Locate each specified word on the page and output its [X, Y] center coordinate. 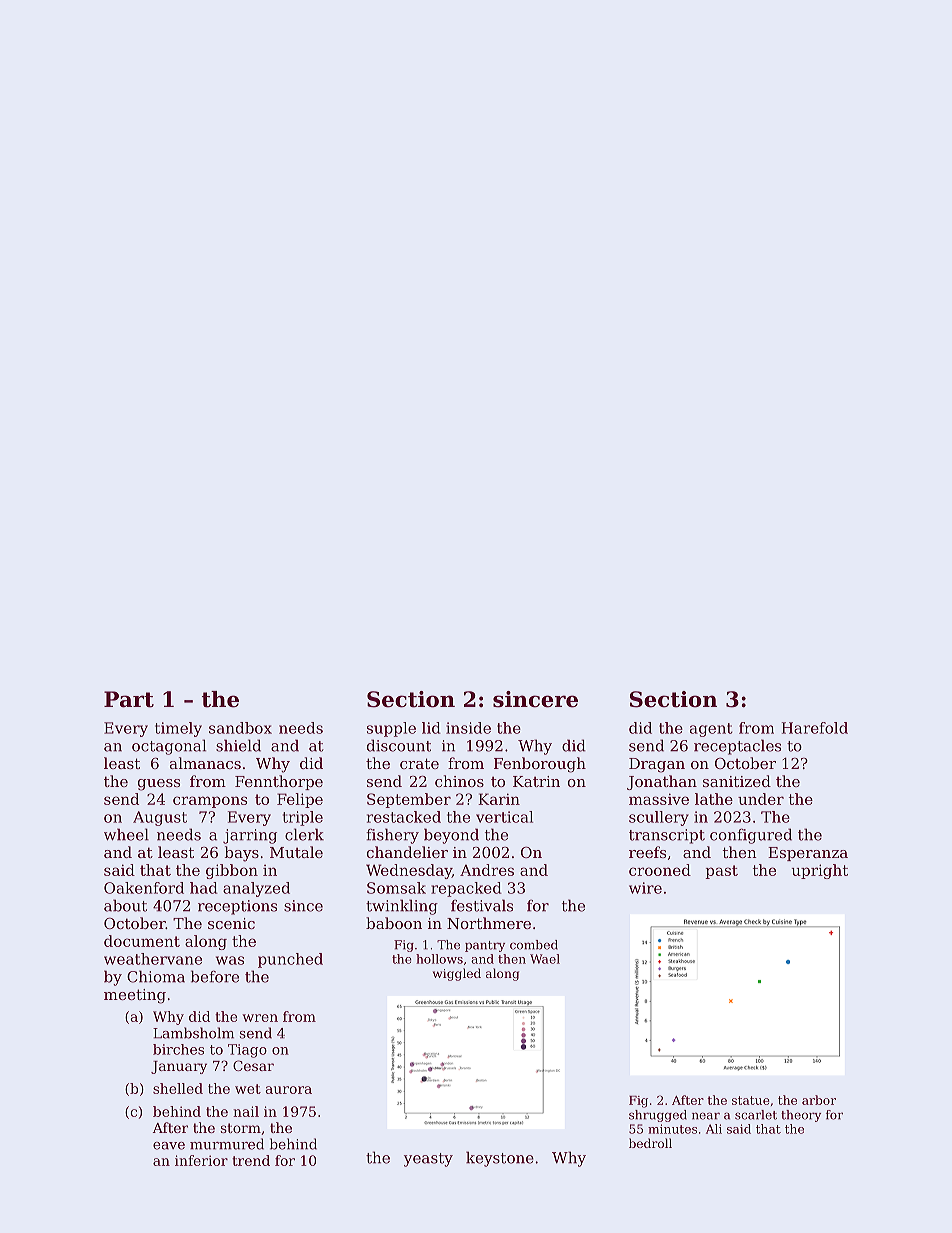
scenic [231, 923]
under [761, 799]
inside [468, 728]
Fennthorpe [279, 782]
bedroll [650, 1143]
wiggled [457, 974]
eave [169, 1146]
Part [129, 699]
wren [260, 1018]
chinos [459, 781]
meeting [135, 996]
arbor [819, 1100]
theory [801, 1116]
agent [711, 730]
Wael [545, 959]
